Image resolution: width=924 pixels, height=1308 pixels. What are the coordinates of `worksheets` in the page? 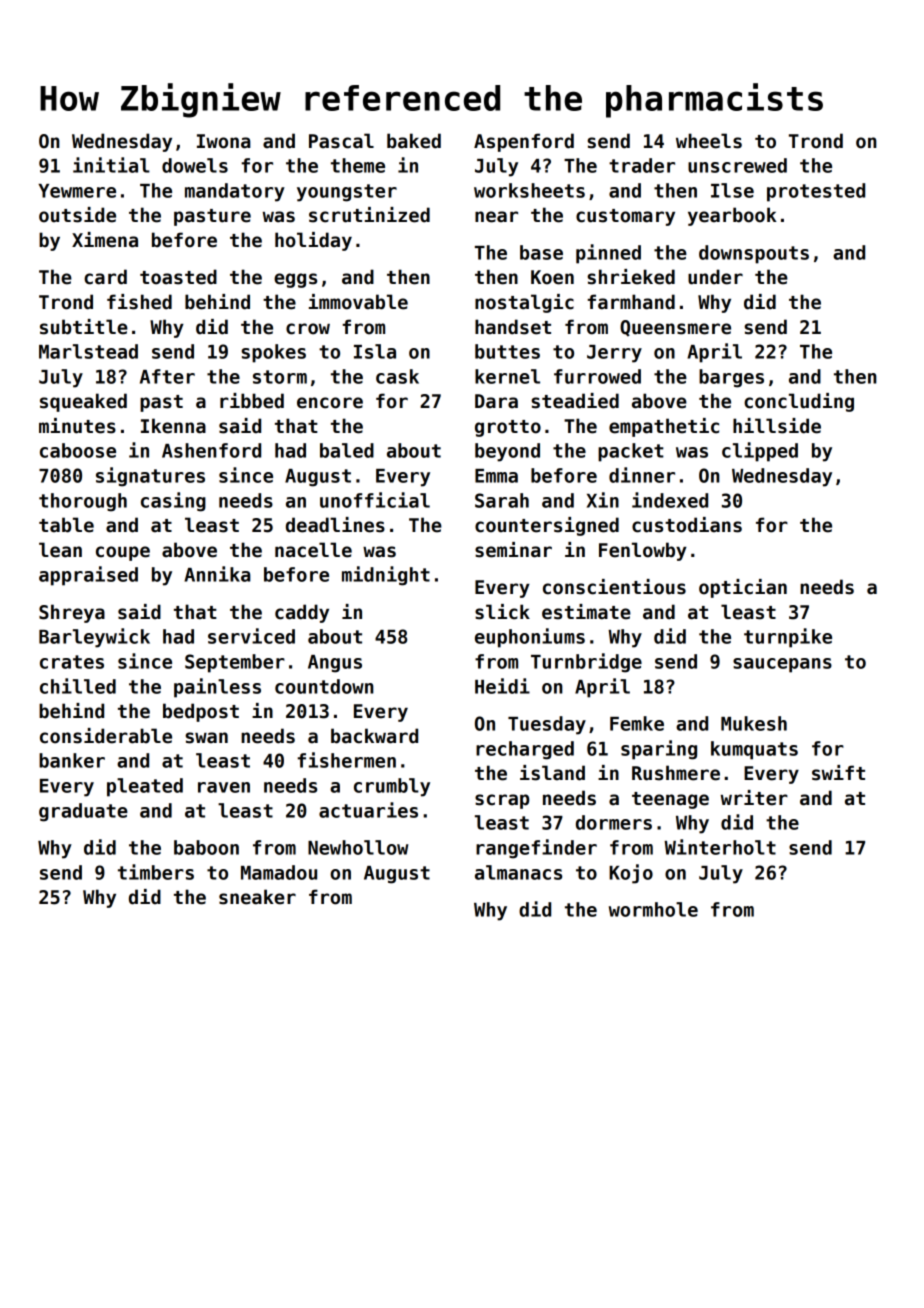 It's located at (529, 190).
